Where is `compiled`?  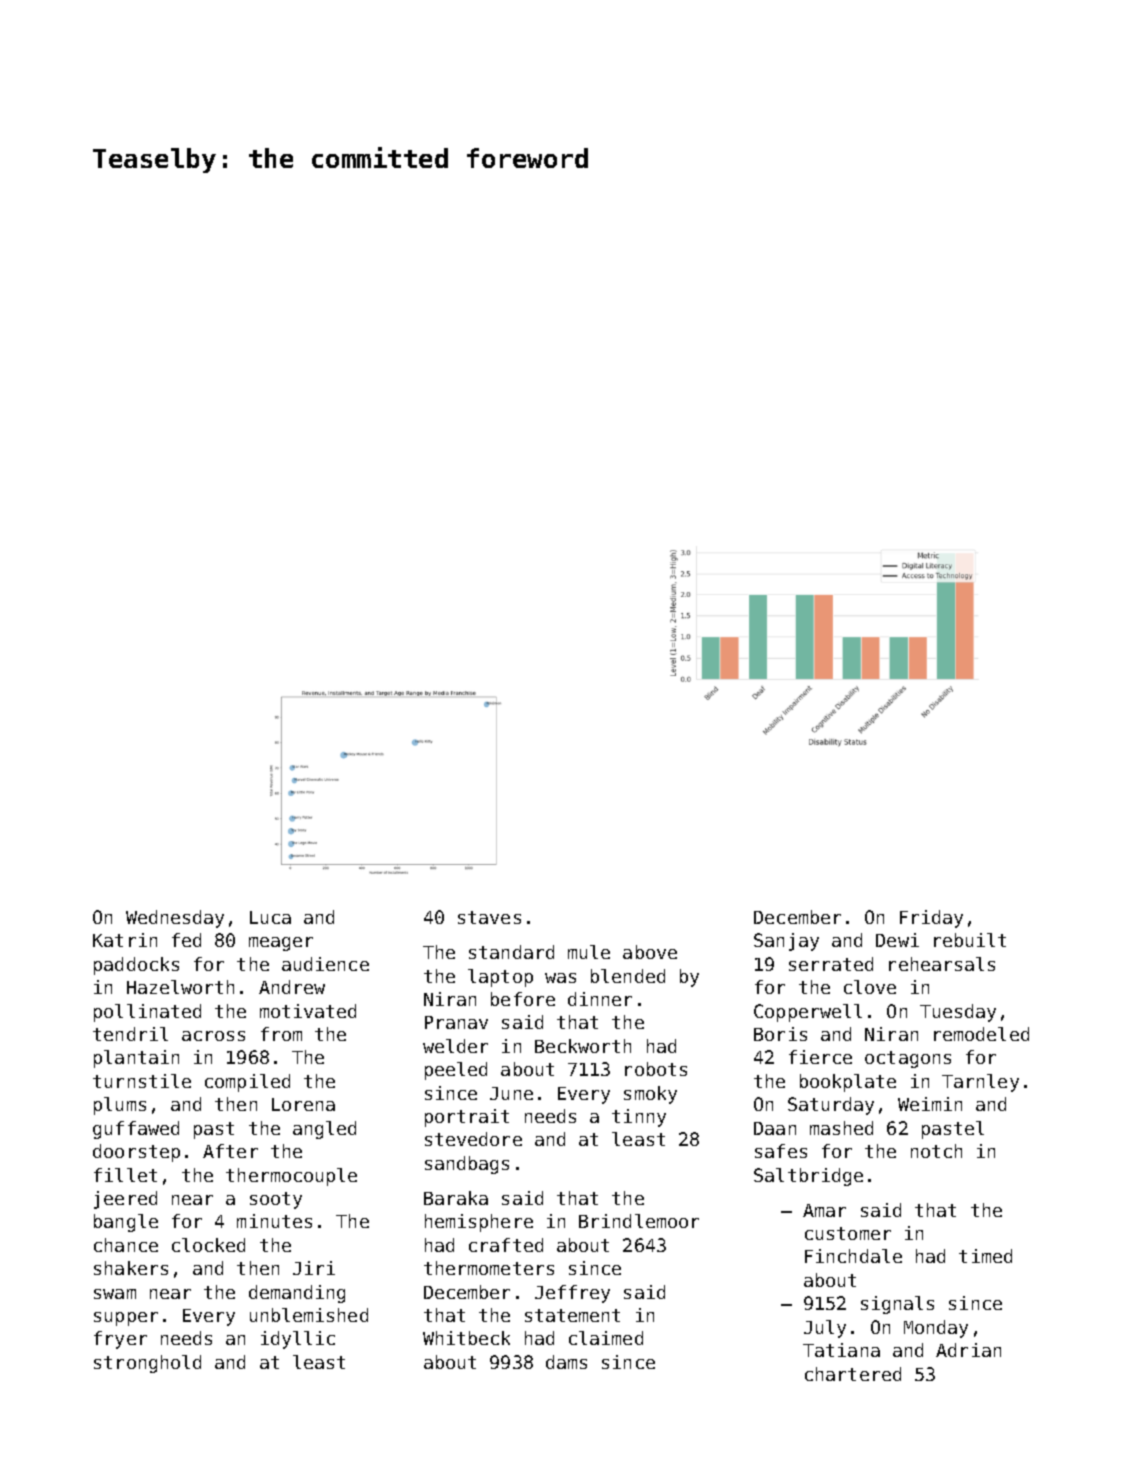 compiled is located at coordinates (247, 1083).
